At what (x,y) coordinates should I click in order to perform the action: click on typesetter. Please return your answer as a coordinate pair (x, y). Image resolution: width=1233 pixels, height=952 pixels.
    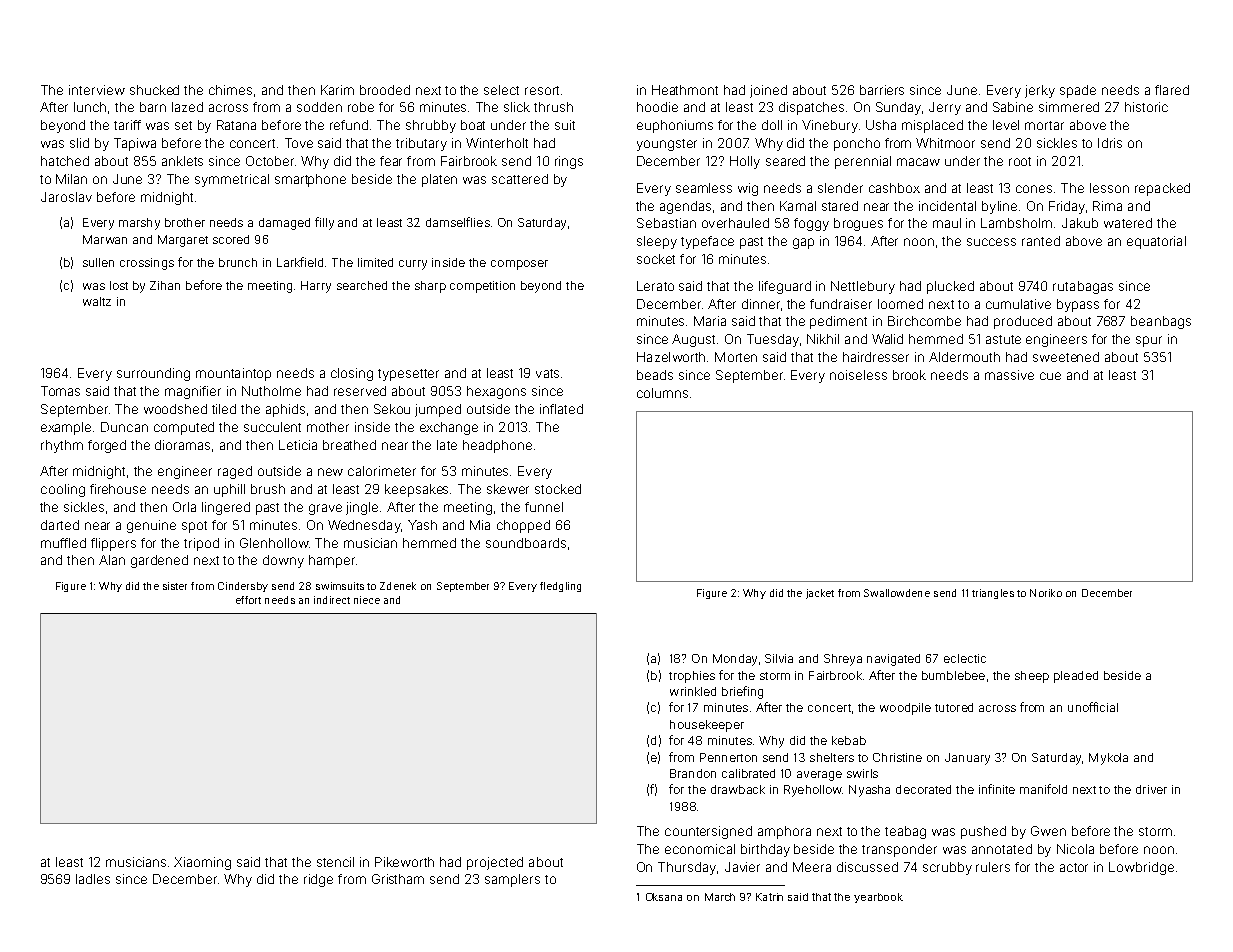
    Looking at the image, I should click on (408, 375).
